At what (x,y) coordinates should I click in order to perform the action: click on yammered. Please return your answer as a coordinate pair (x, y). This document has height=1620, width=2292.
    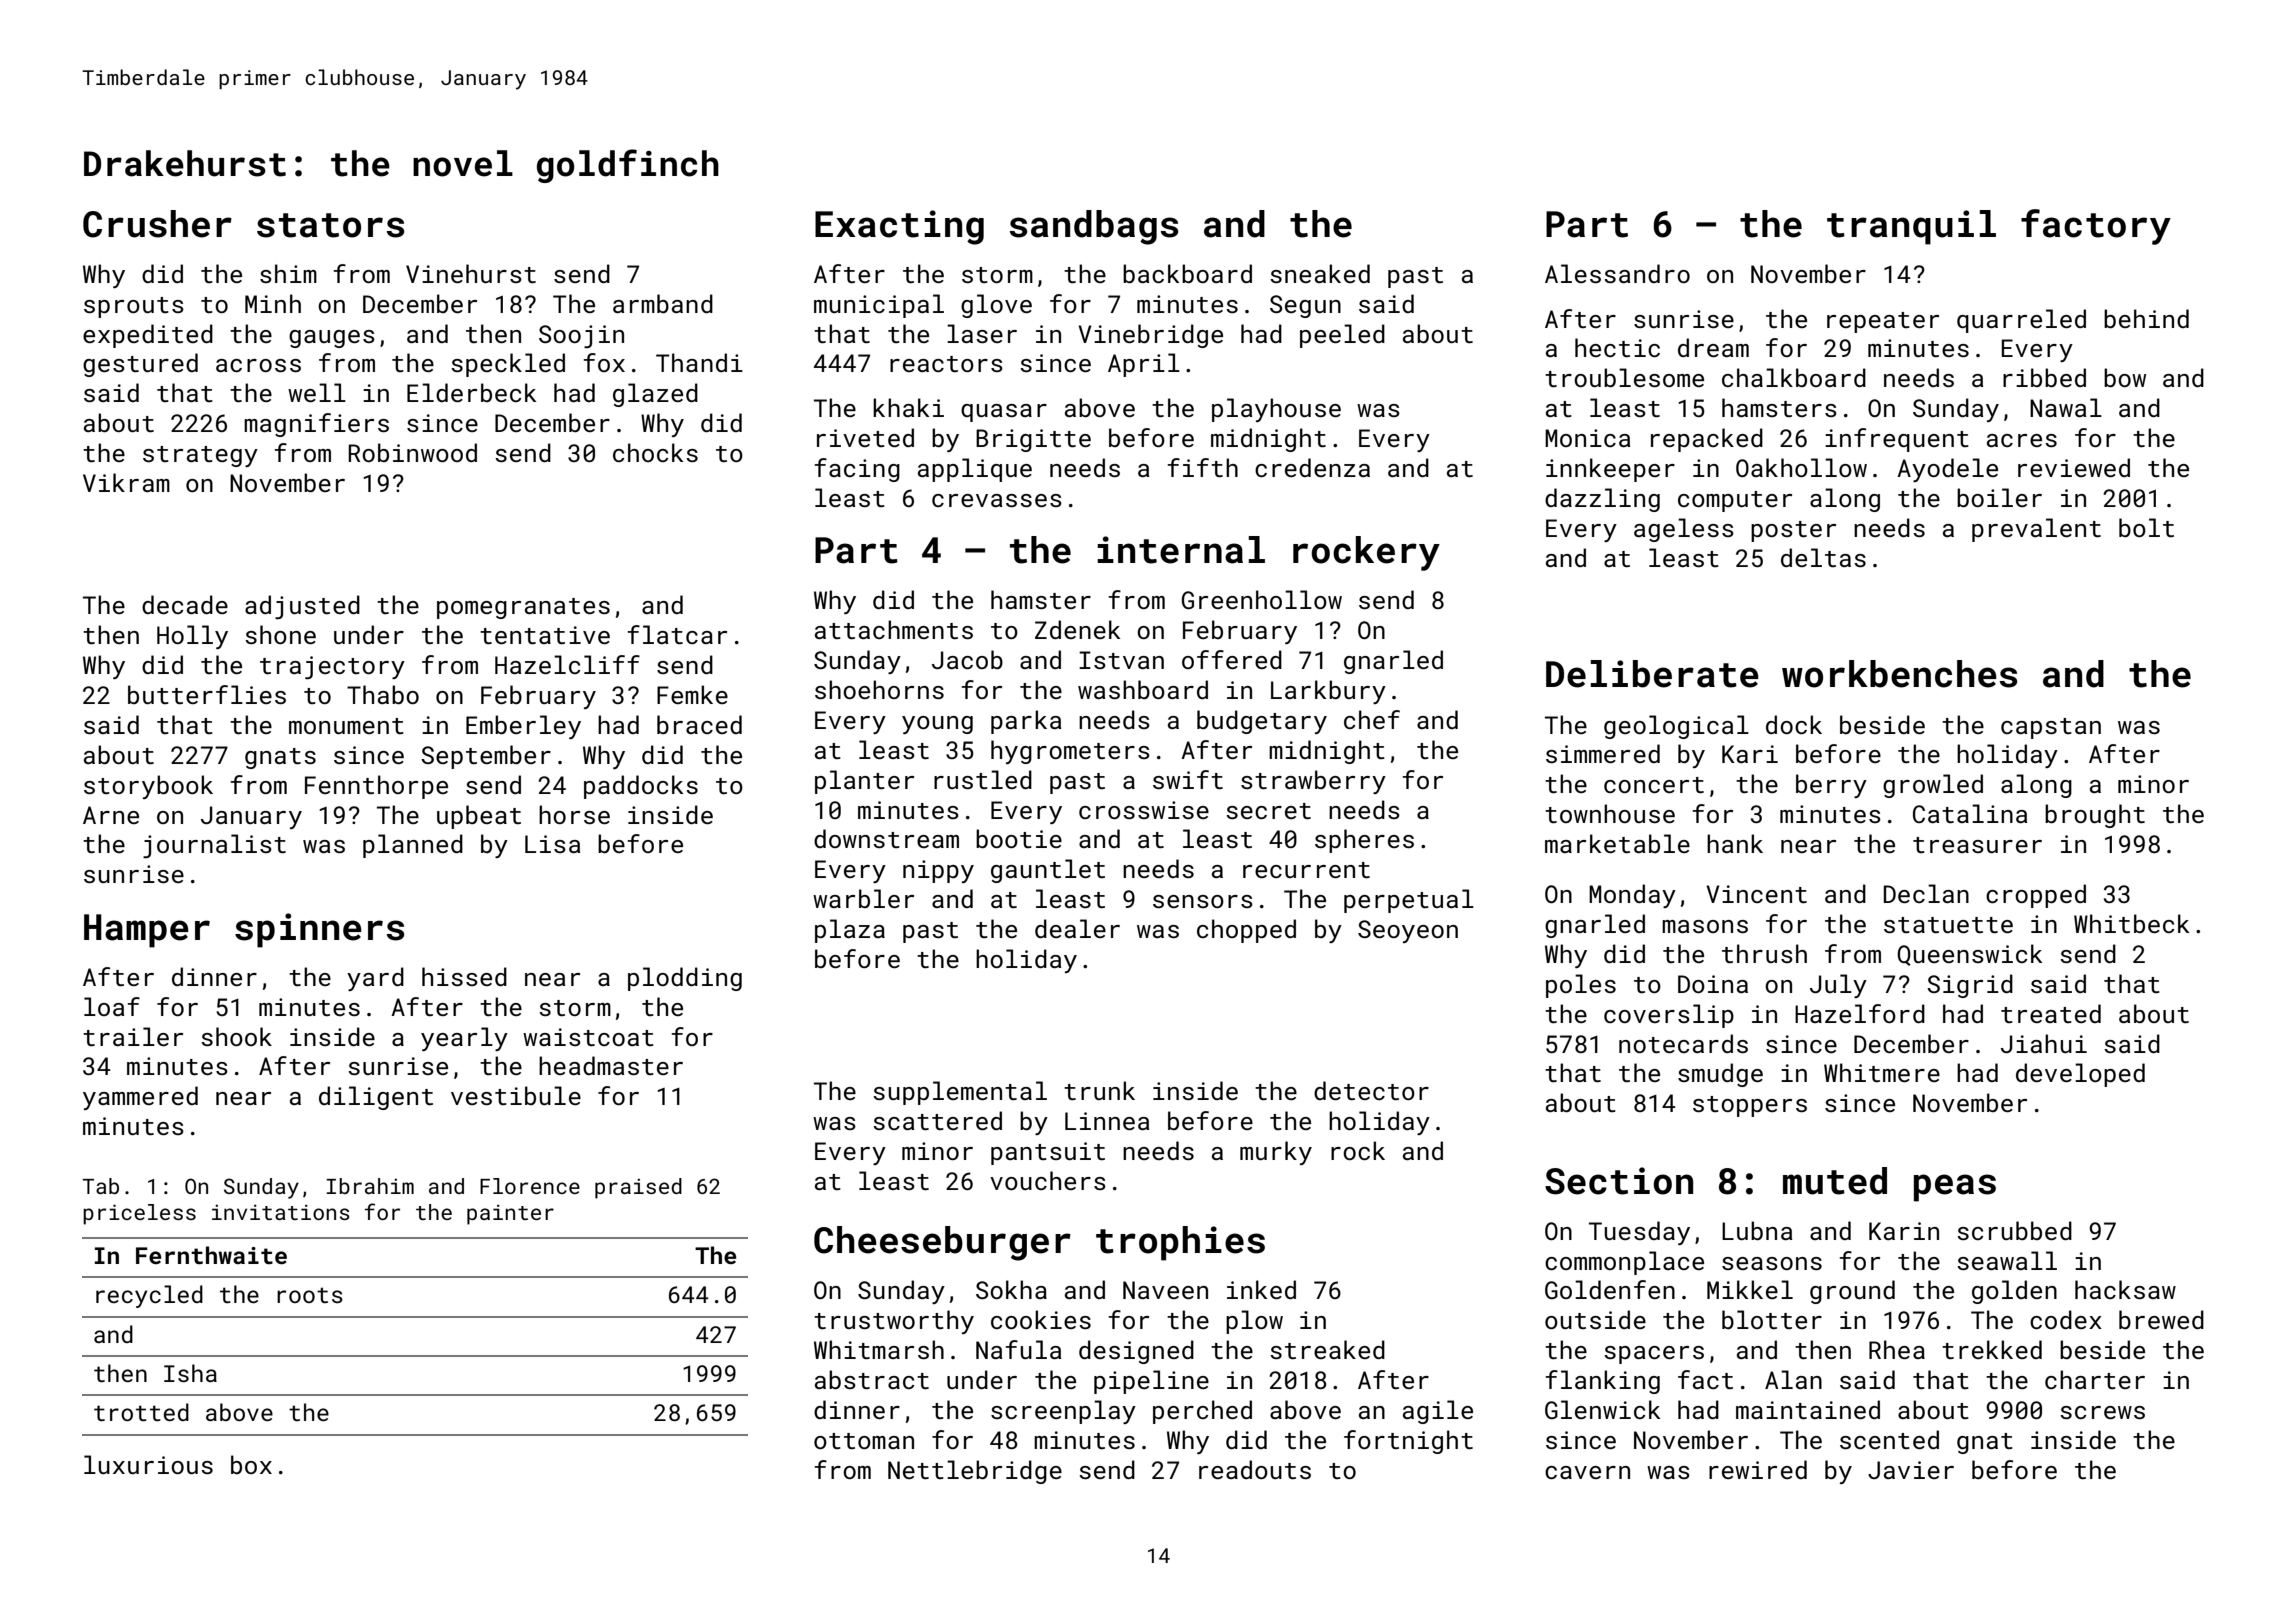
    Looking at the image, I should click on (140, 1098).
